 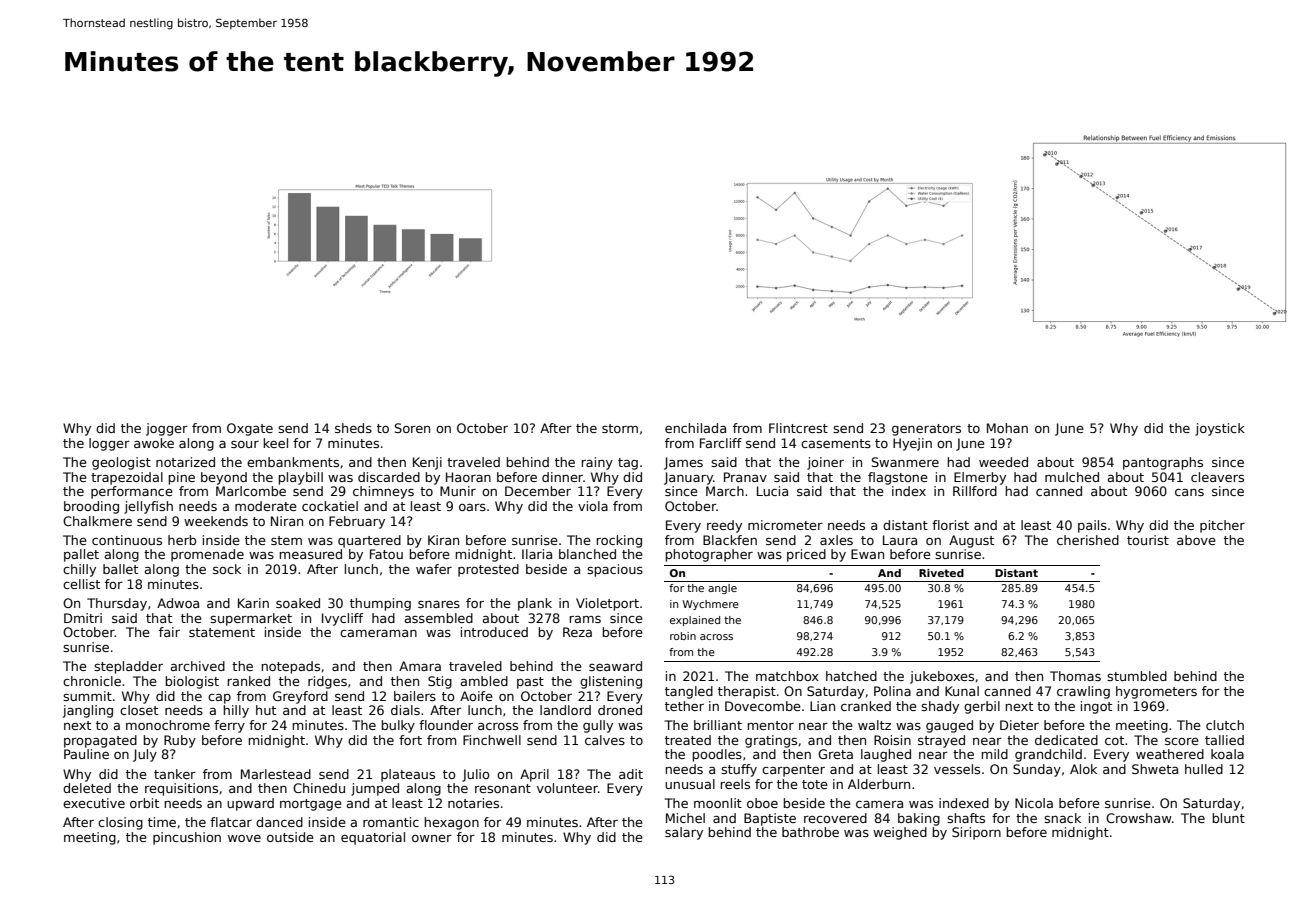 What do you see at coordinates (175, 774) in the screenshot?
I see `tanker` at bounding box center [175, 774].
